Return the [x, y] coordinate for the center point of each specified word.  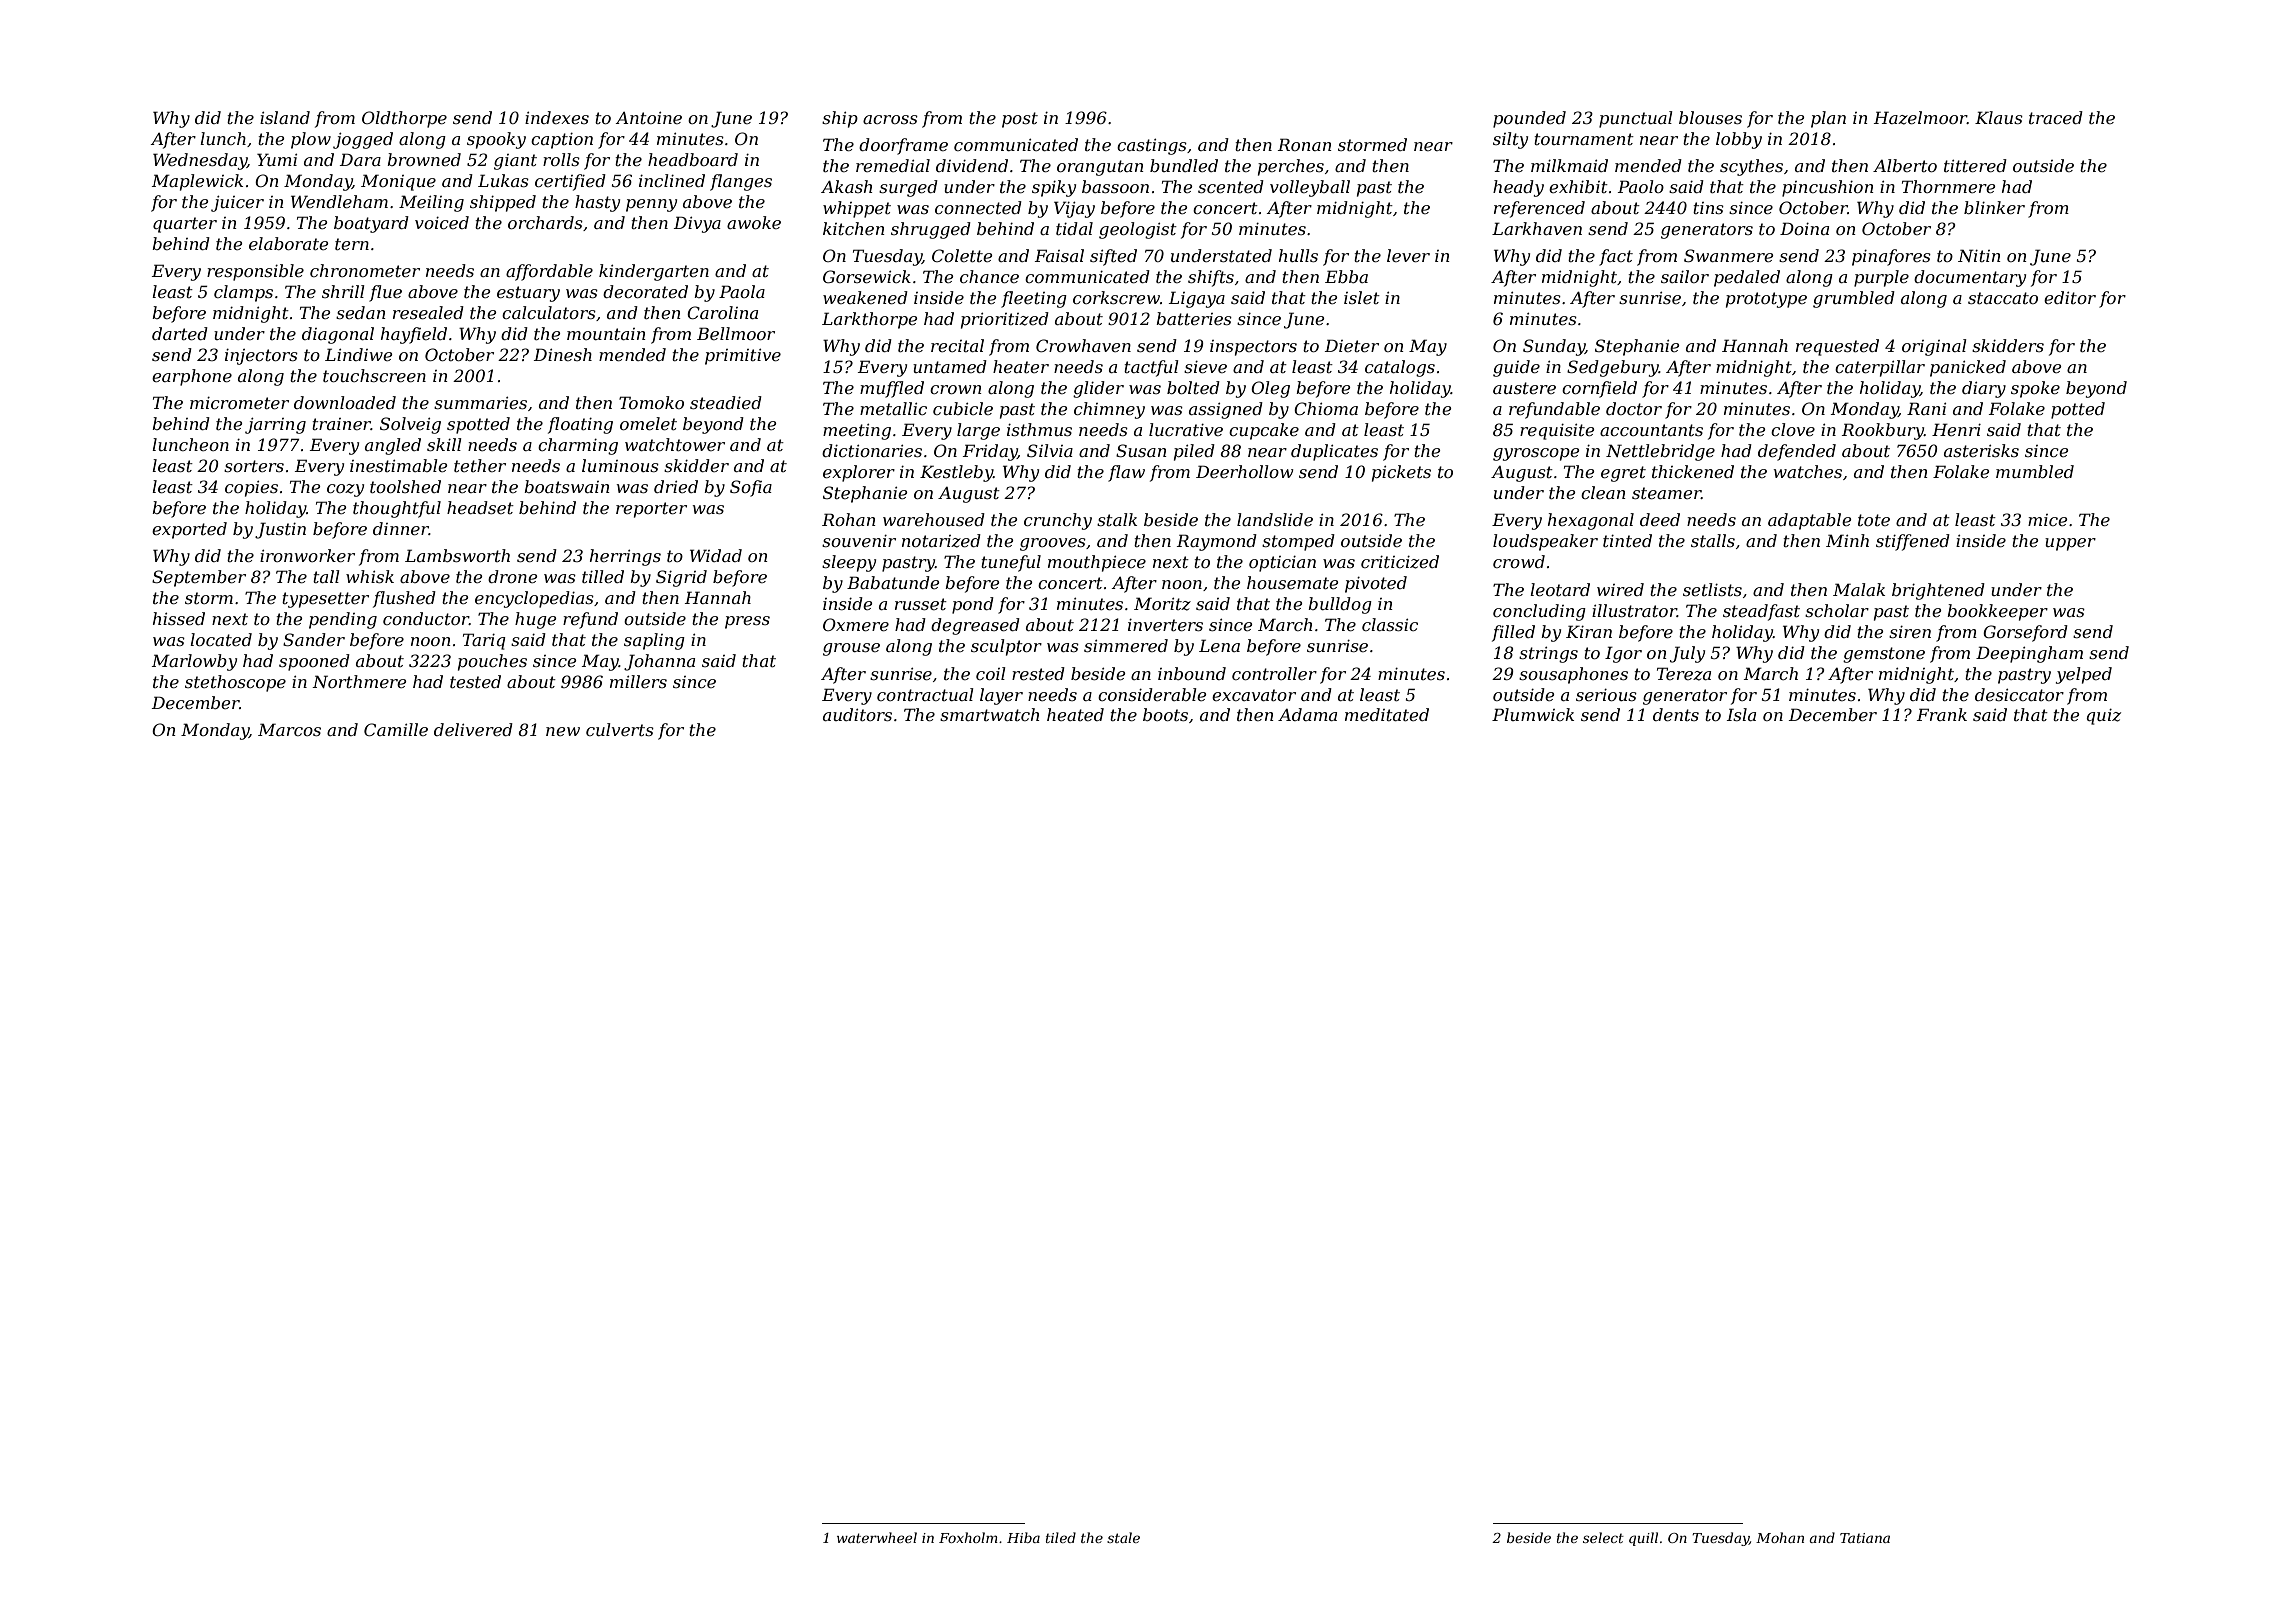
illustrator [1634, 610]
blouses [1710, 117]
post [1020, 120]
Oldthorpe [404, 119]
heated [1075, 714]
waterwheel [877, 1537]
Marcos [289, 729]
